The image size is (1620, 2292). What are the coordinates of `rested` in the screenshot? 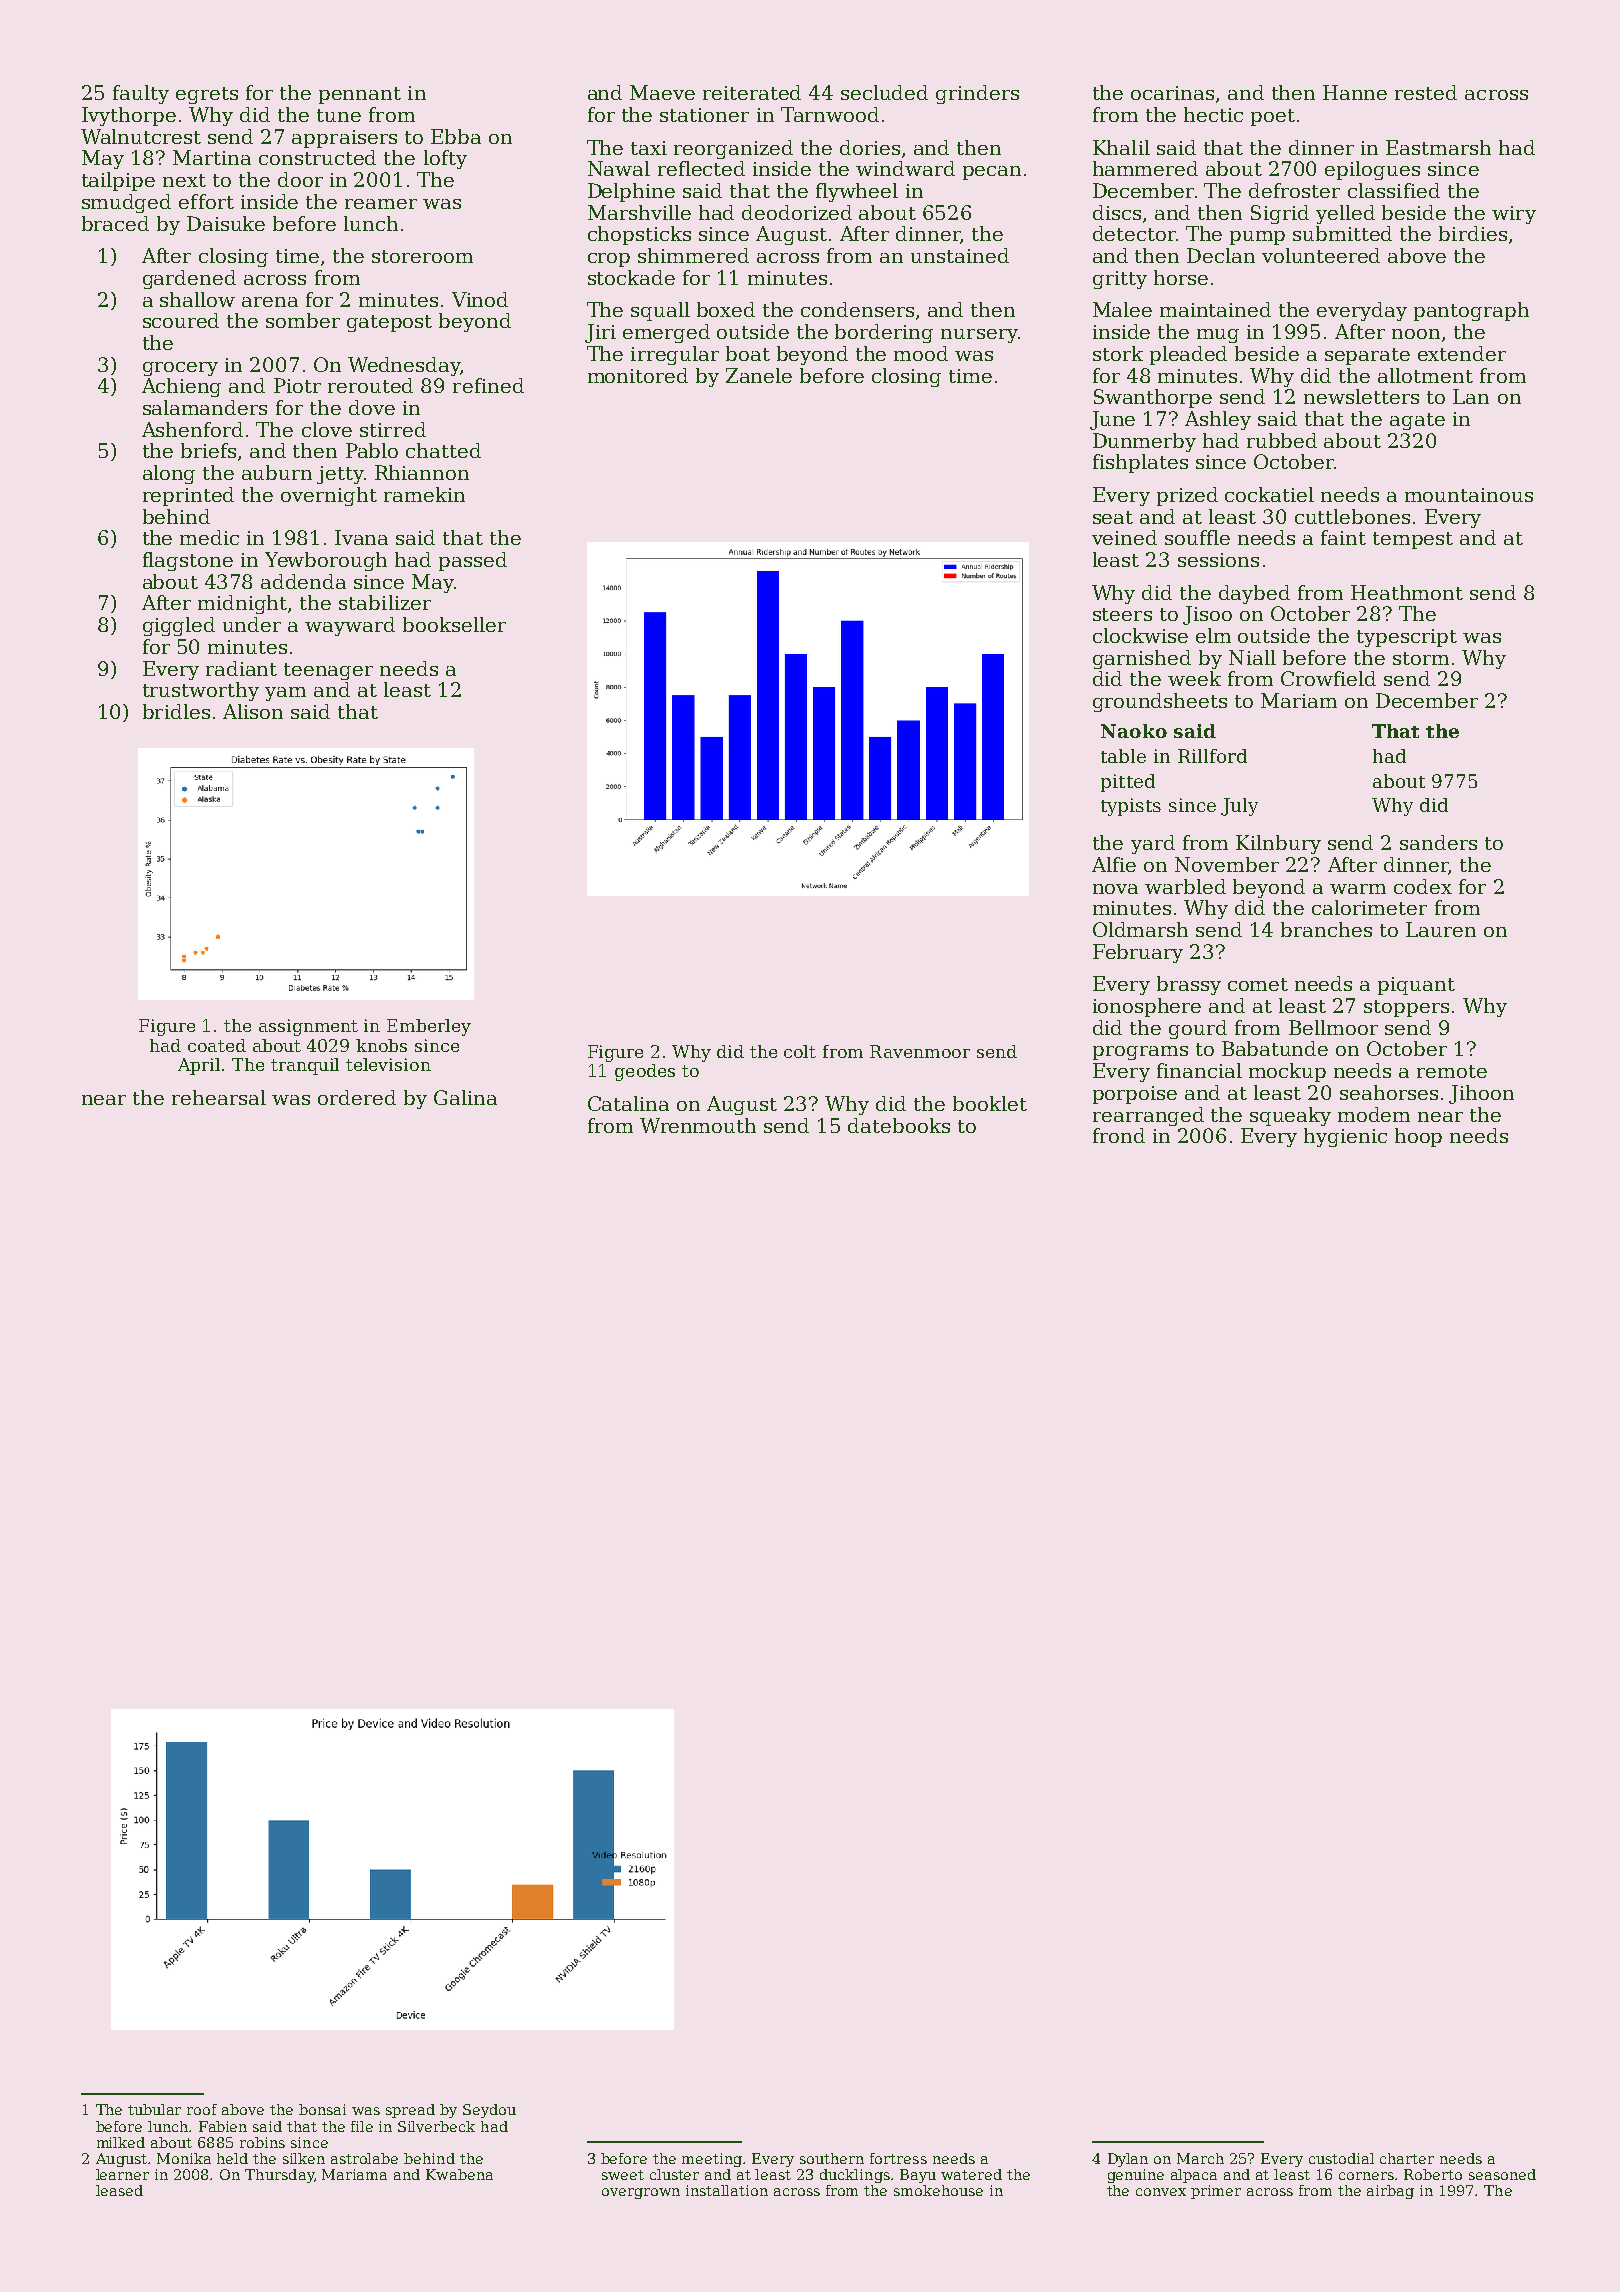 It's located at (1426, 92).
